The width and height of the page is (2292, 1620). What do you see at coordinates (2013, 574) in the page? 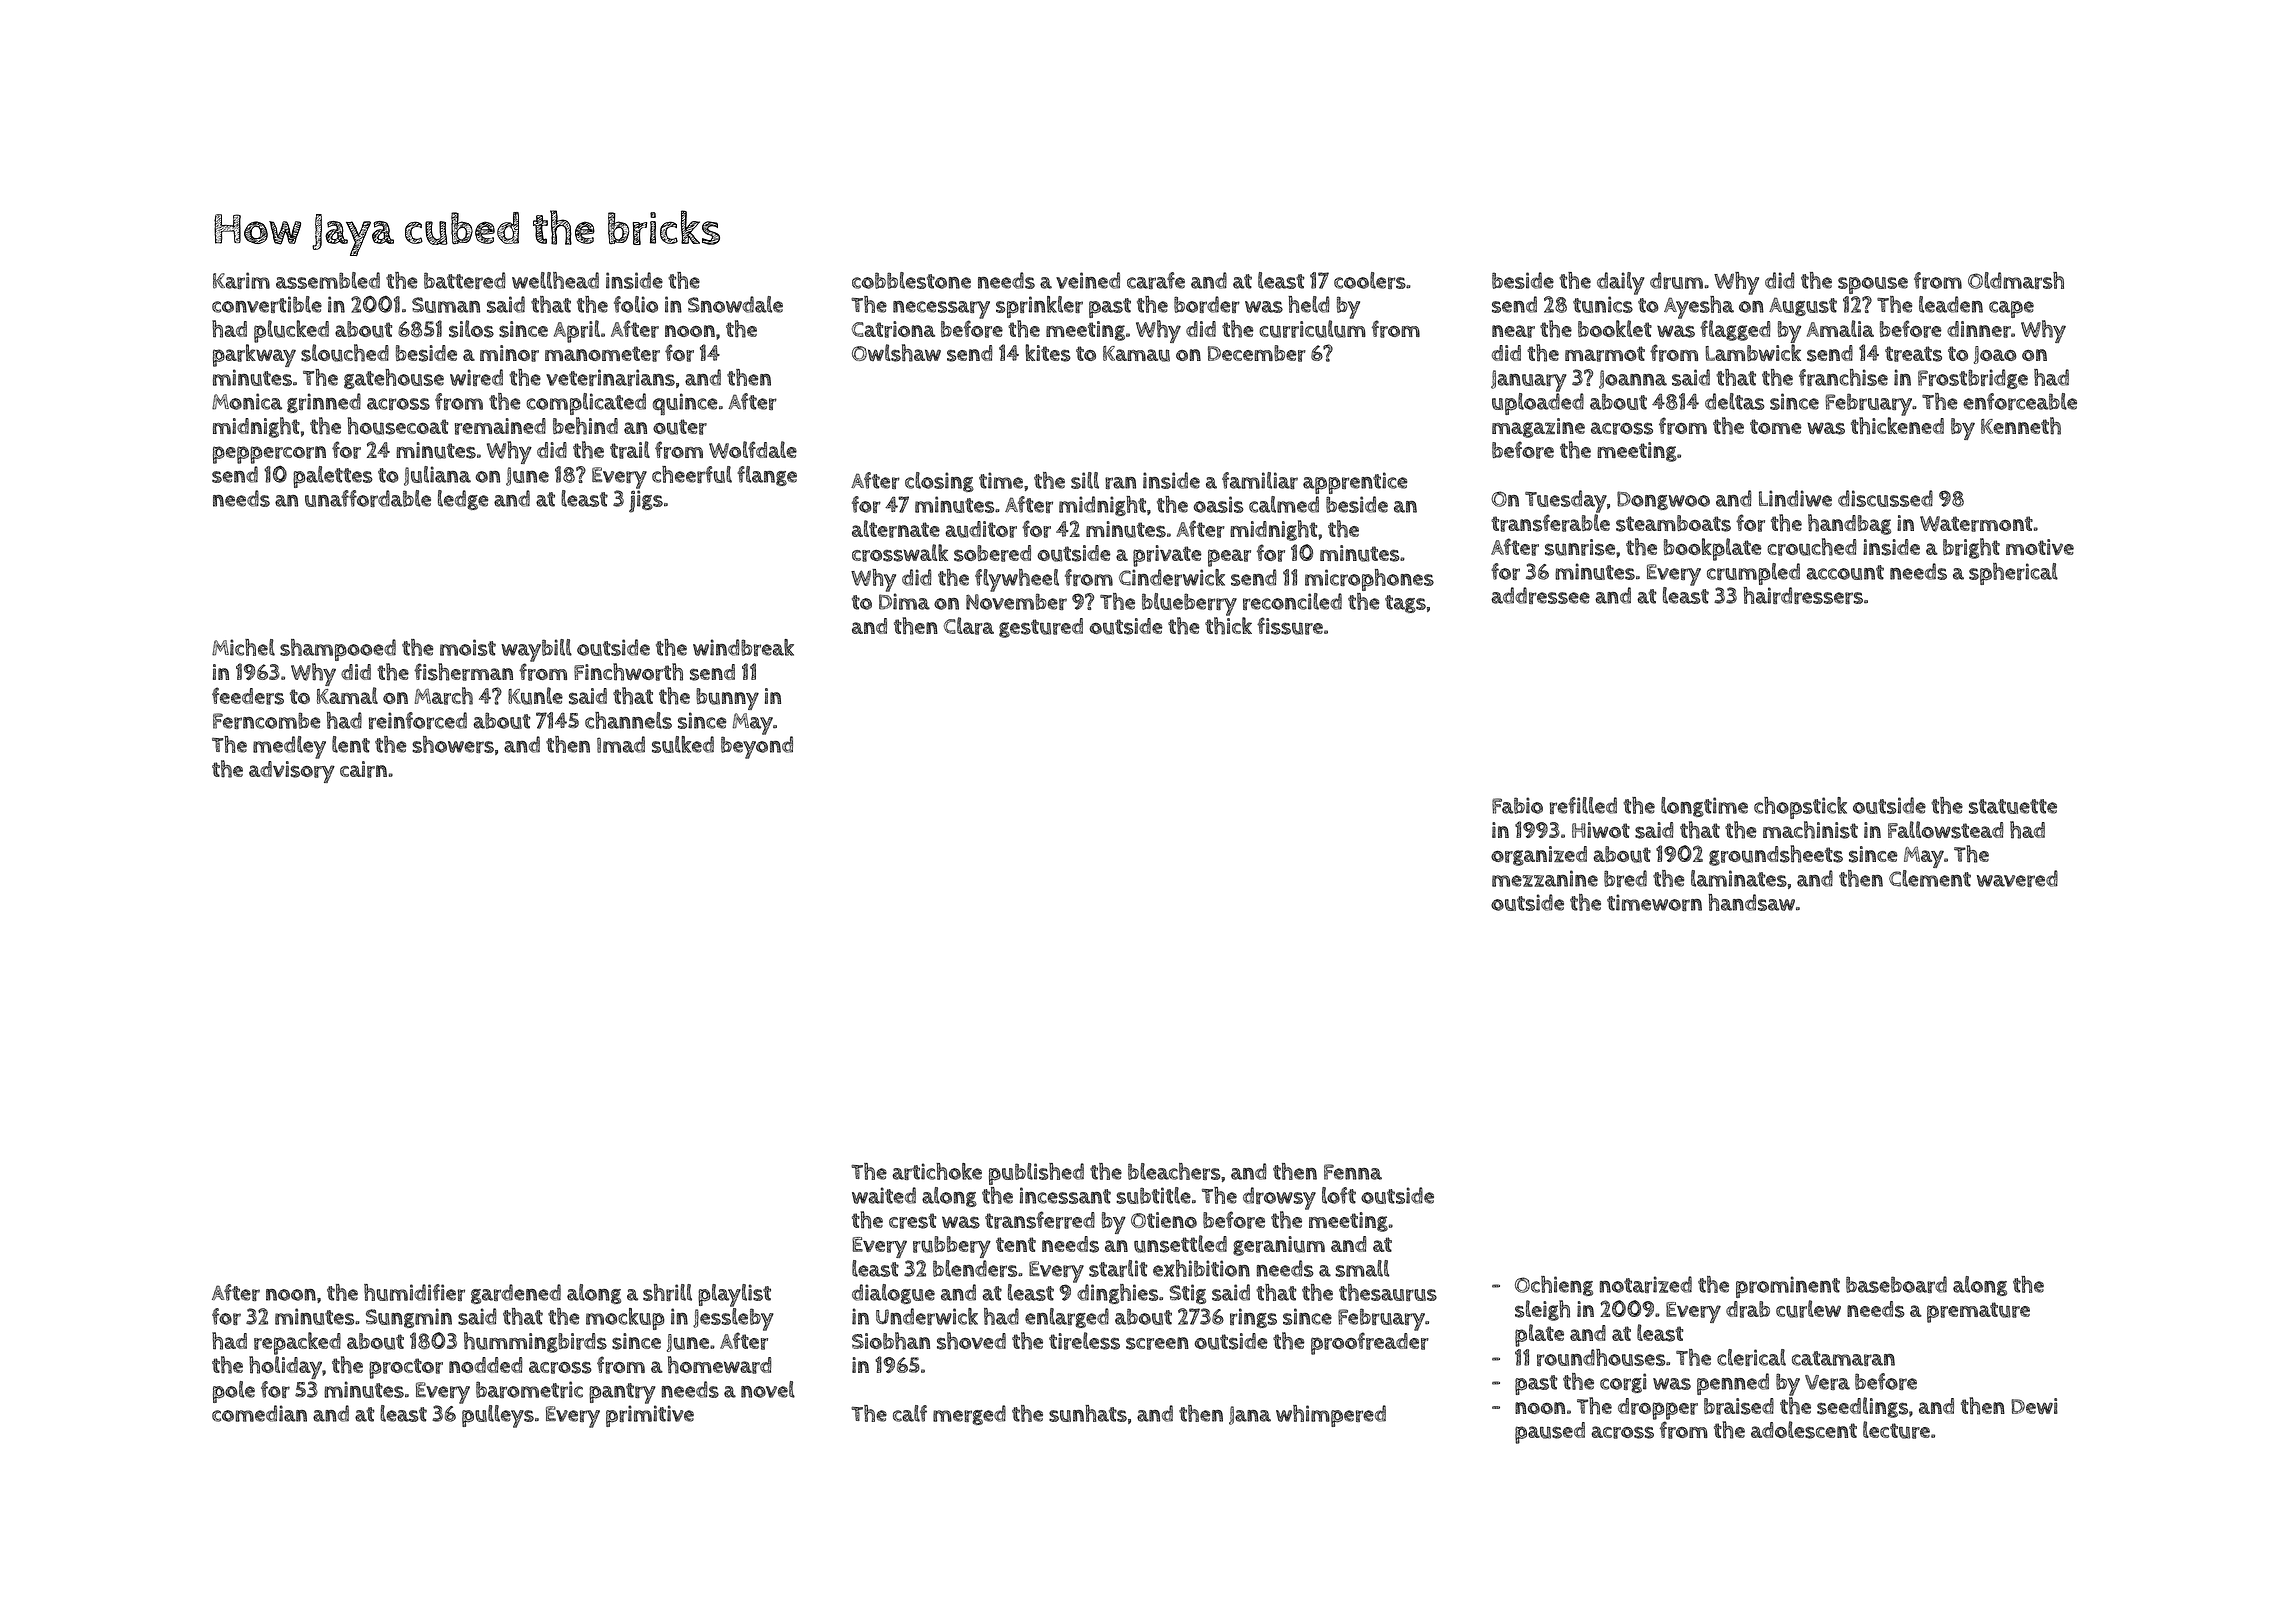
I see `spherical` at bounding box center [2013, 574].
